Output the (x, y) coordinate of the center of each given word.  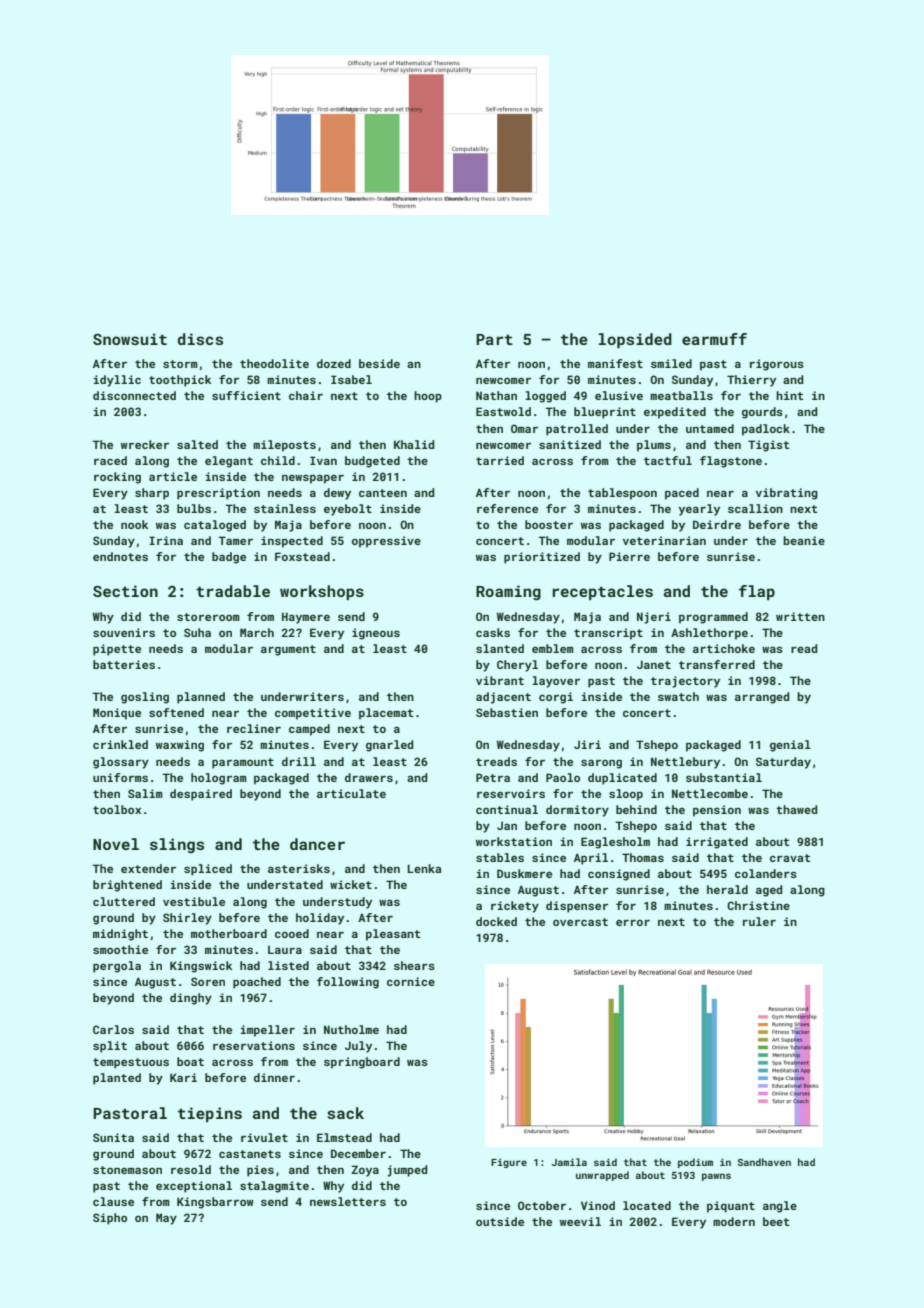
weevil (580, 1221)
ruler (759, 921)
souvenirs (124, 632)
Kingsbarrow (215, 1203)
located (647, 1205)
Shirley (187, 919)
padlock (766, 430)
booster (549, 524)
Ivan (323, 460)
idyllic (117, 381)
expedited (675, 413)
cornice (411, 981)
